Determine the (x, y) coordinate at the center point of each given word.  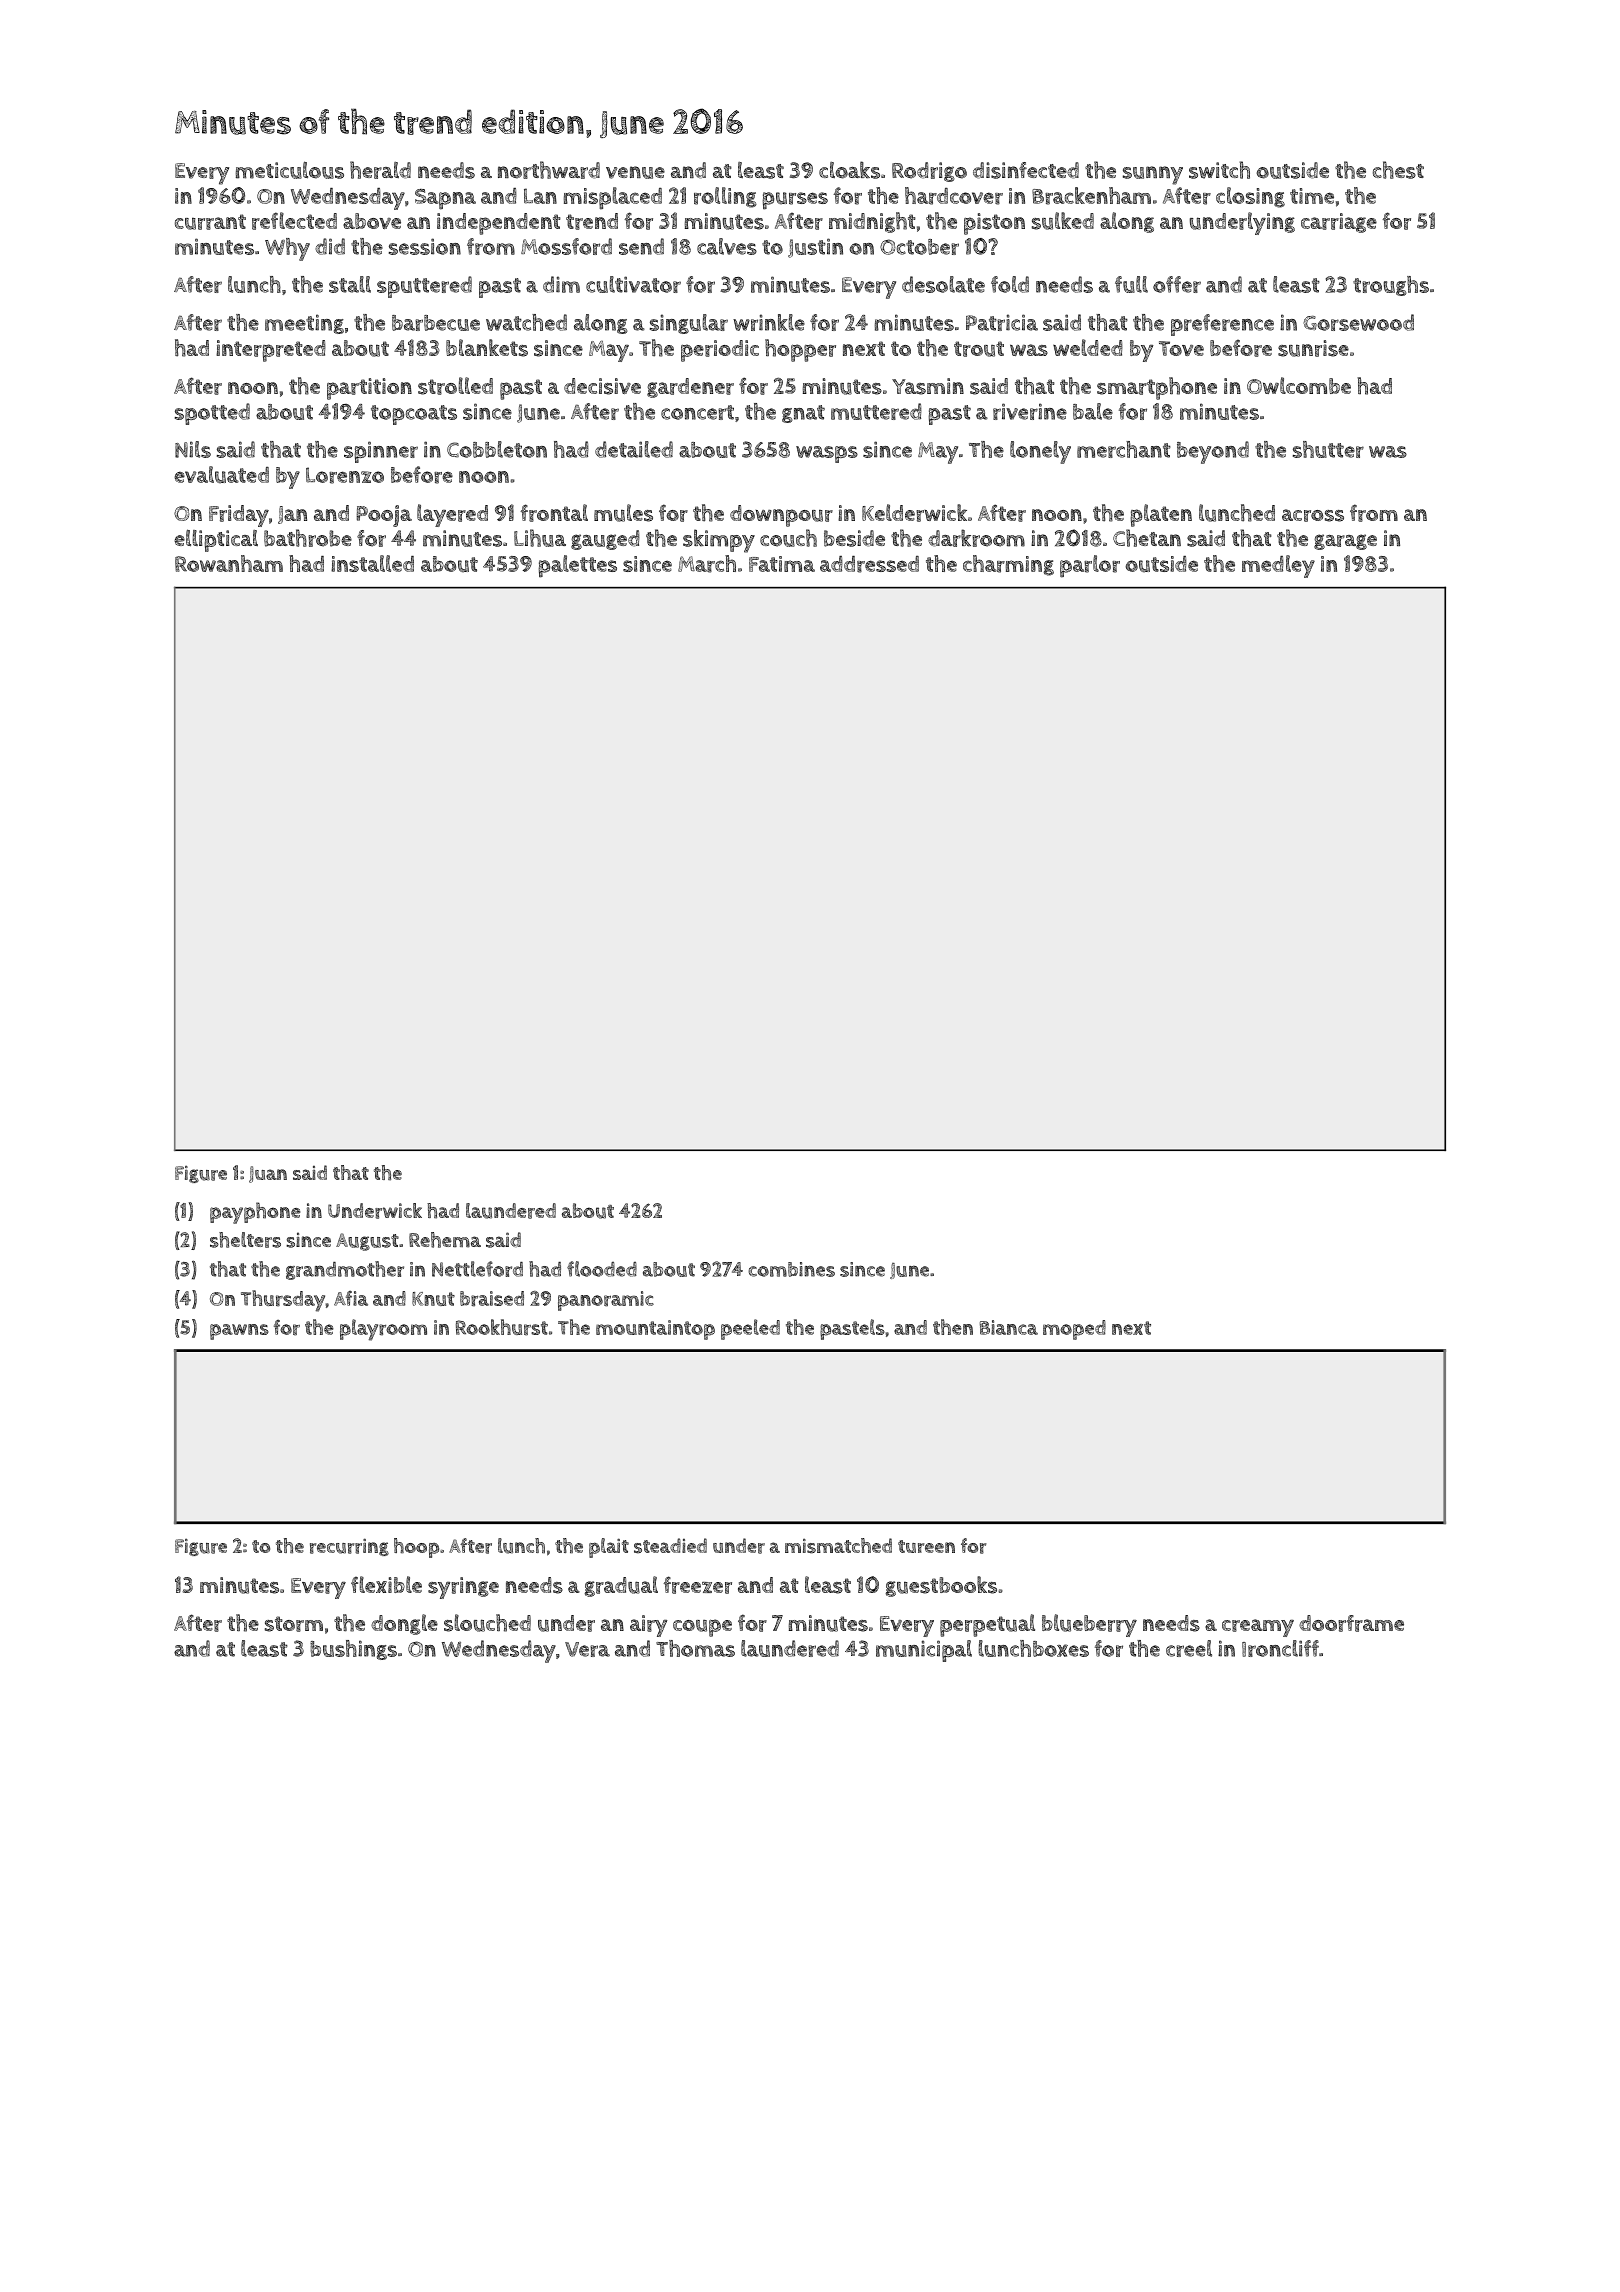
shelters (245, 1240)
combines (791, 1269)
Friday (239, 516)
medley (1278, 566)
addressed (869, 564)
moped (1074, 1330)
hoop (416, 1548)
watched (526, 322)
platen (1161, 515)
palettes (578, 566)
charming (1008, 565)
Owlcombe (1299, 385)
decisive (602, 386)
